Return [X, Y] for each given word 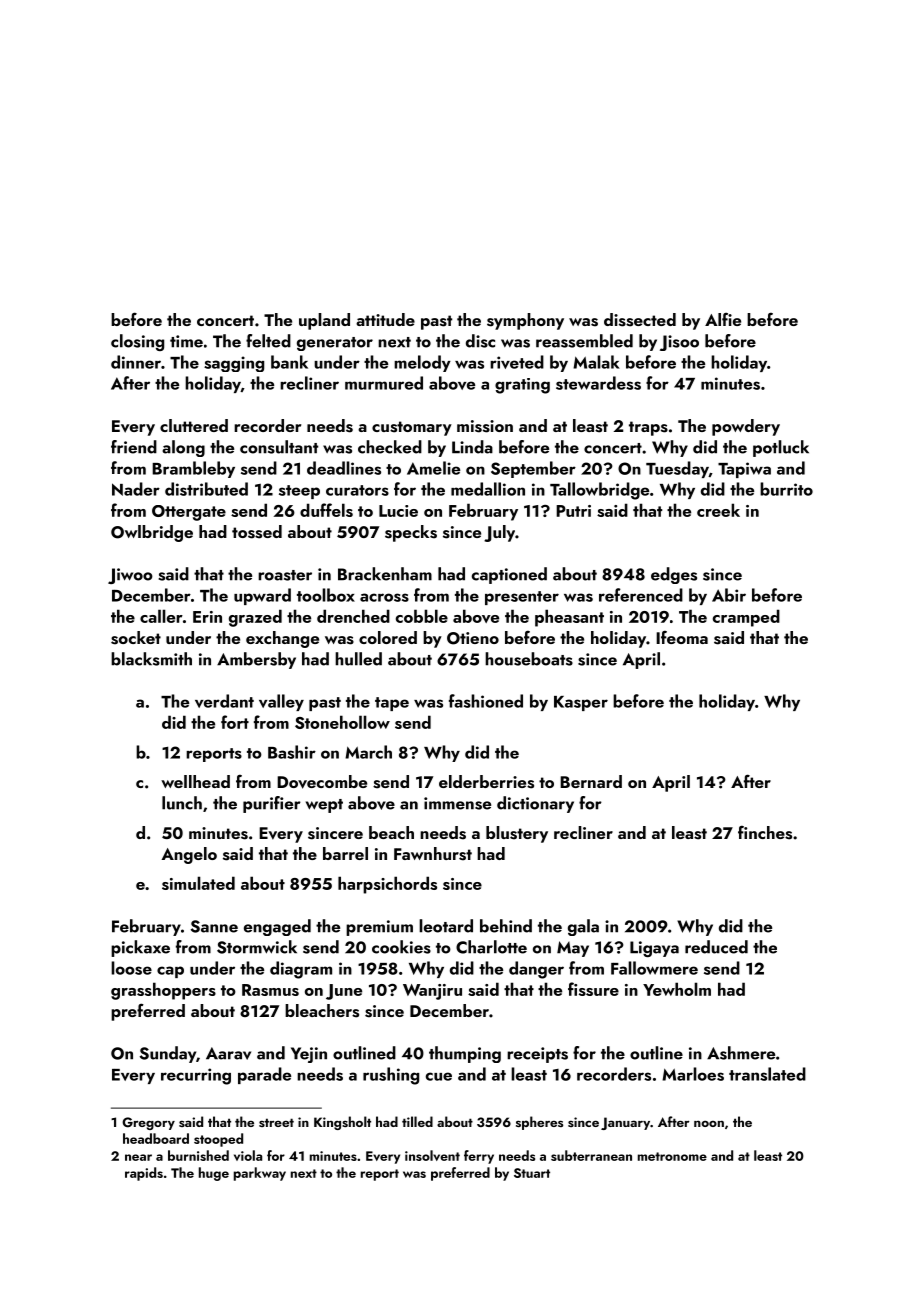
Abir [729, 595]
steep [299, 492]
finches [765, 832]
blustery [517, 834]
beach [391, 832]
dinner [136, 362]
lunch [182, 803]
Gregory [148, 1123]
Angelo [189, 855]
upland [324, 321]
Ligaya [654, 949]
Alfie [723, 319]
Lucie [398, 511]
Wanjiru [432, 992]
